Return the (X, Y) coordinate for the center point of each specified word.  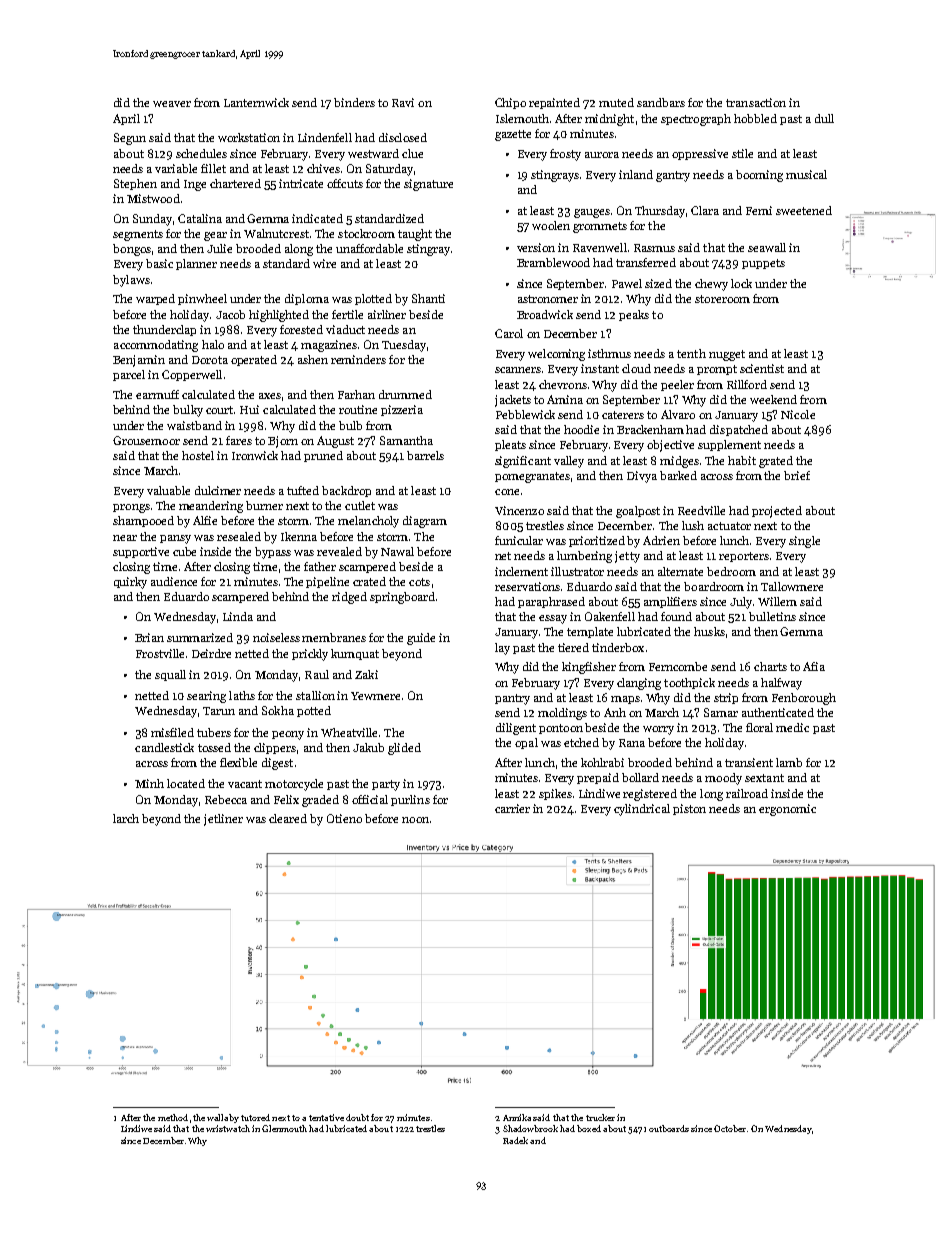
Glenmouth (284, 1128)
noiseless (276, 637)
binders (354, 102)
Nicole (798, 414)
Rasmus (654, 248)
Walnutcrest (276, 233)
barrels (425, 455)
